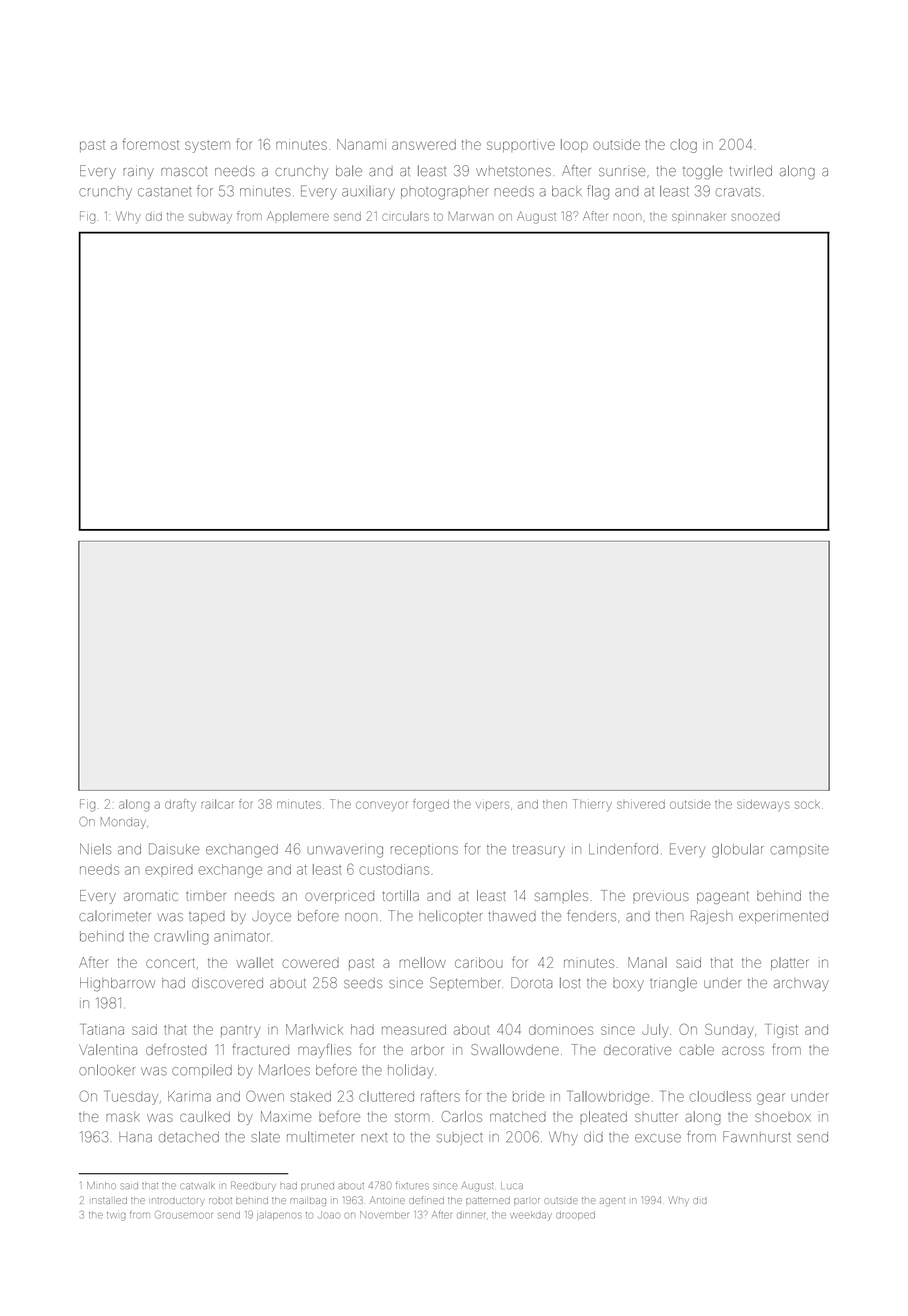  Describe the element at coordinates (254, 962) in the page. I see `wallet` at that location.
